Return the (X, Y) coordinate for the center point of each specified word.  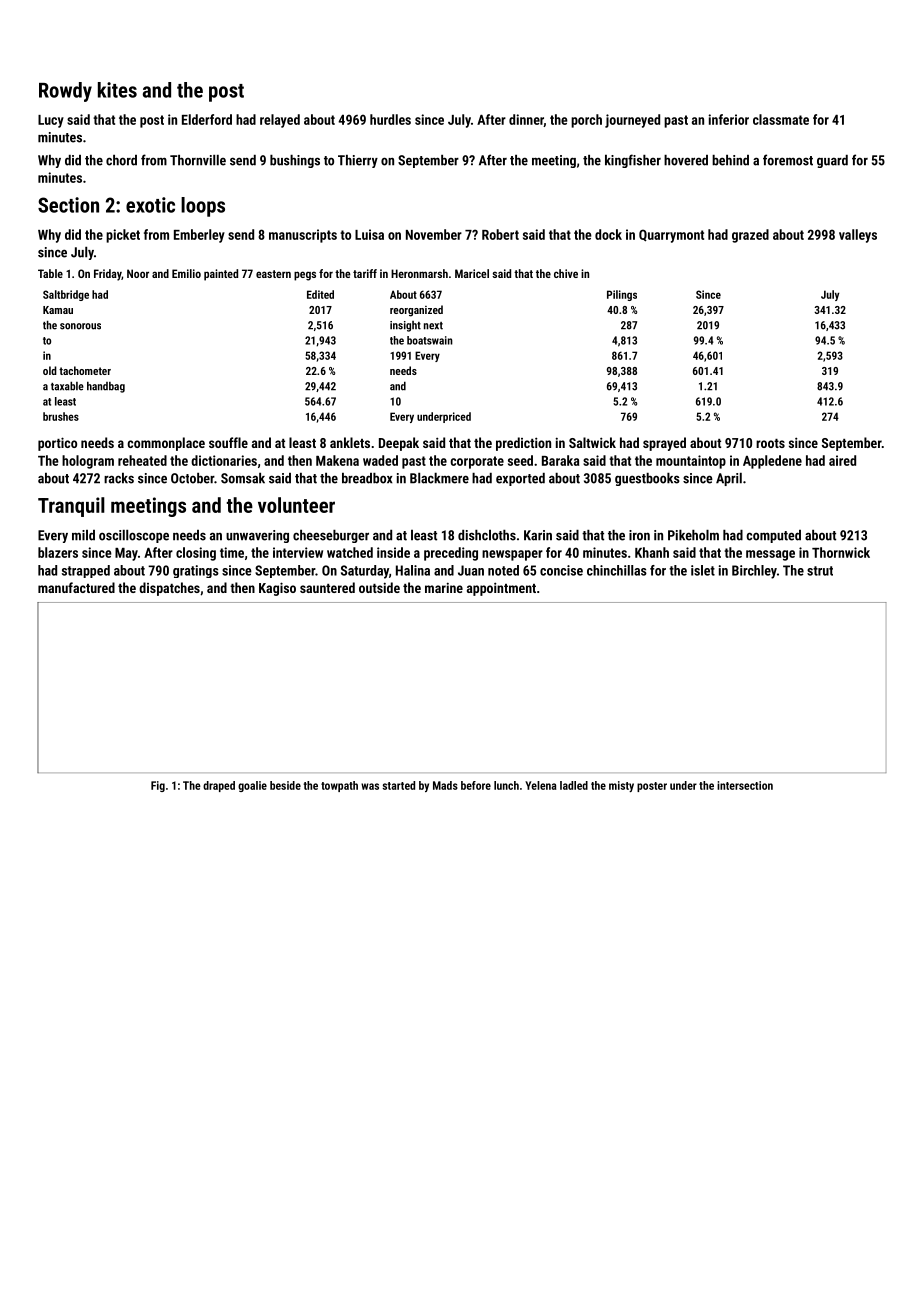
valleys (858, 236)
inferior (728, 119)
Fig (158, 786)
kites (117, 90)
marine (444, 587)
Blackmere (439, 478)
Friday (108, 275)
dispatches (169, 589)
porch (586, 121)
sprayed (664, 444)
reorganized (416, 311)
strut (820, 571)
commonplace (166, 444)
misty (621, 786)
